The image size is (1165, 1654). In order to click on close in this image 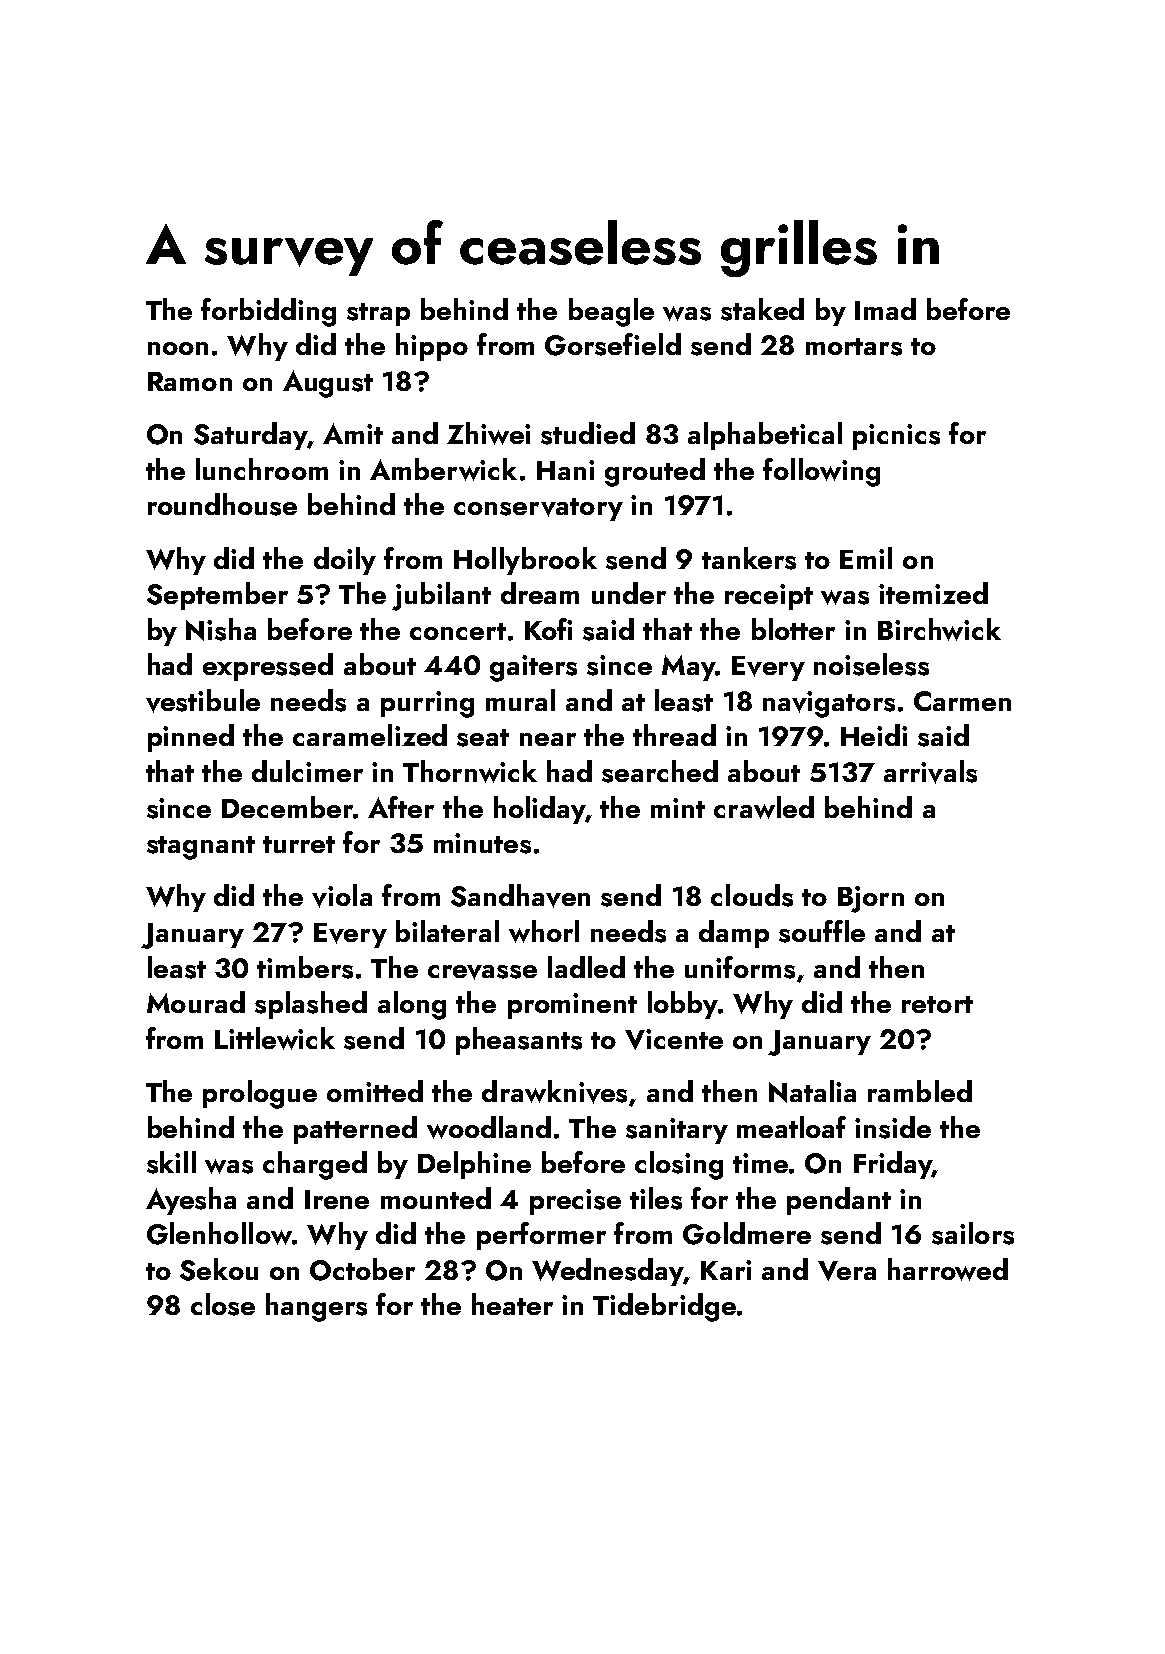, I will do `click(223, 1304)`.
